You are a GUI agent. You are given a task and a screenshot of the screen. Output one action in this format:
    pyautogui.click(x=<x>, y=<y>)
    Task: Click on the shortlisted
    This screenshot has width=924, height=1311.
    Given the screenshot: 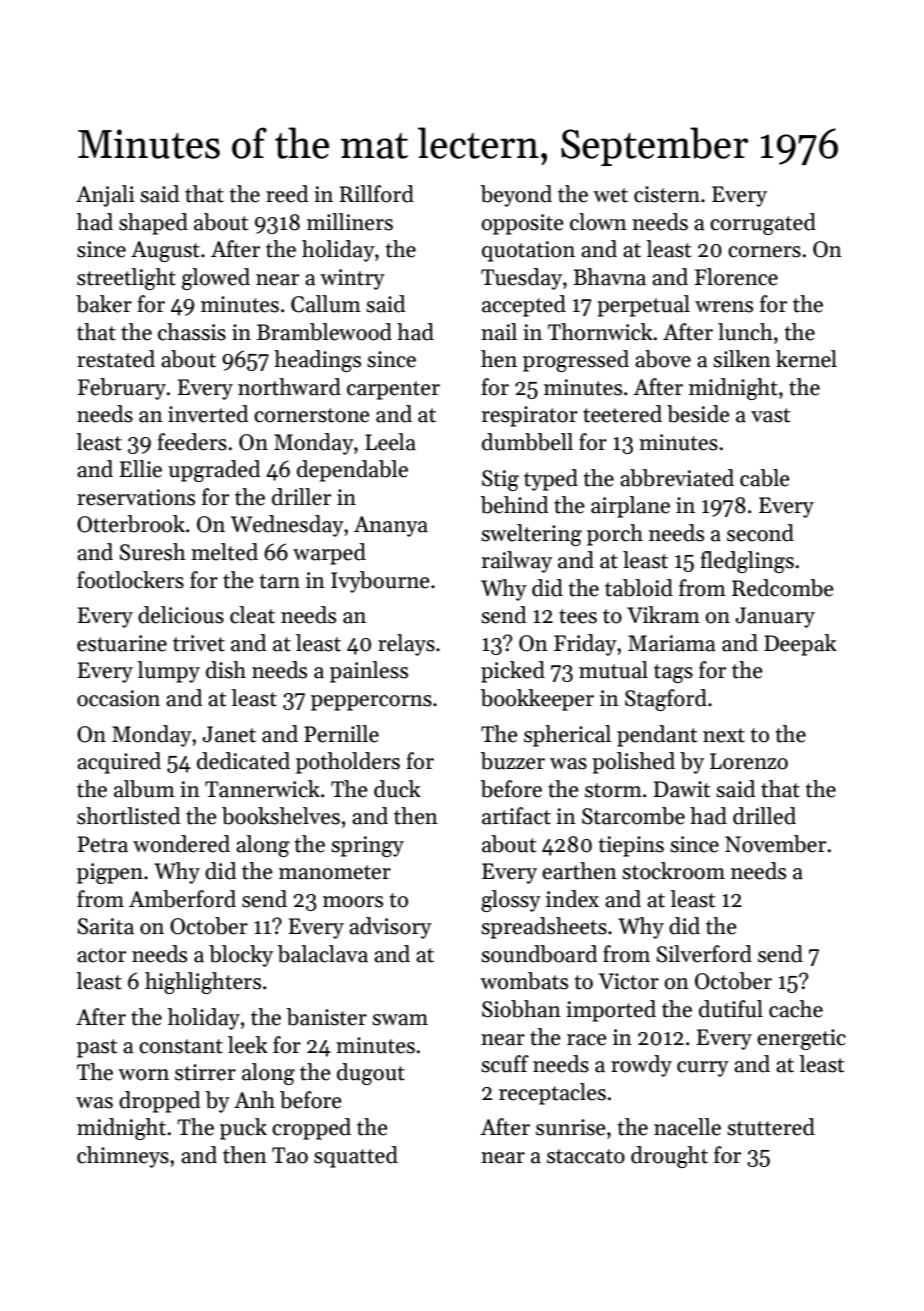 What is the action you would take?
    pyautogui.click(x=128, y=816)
